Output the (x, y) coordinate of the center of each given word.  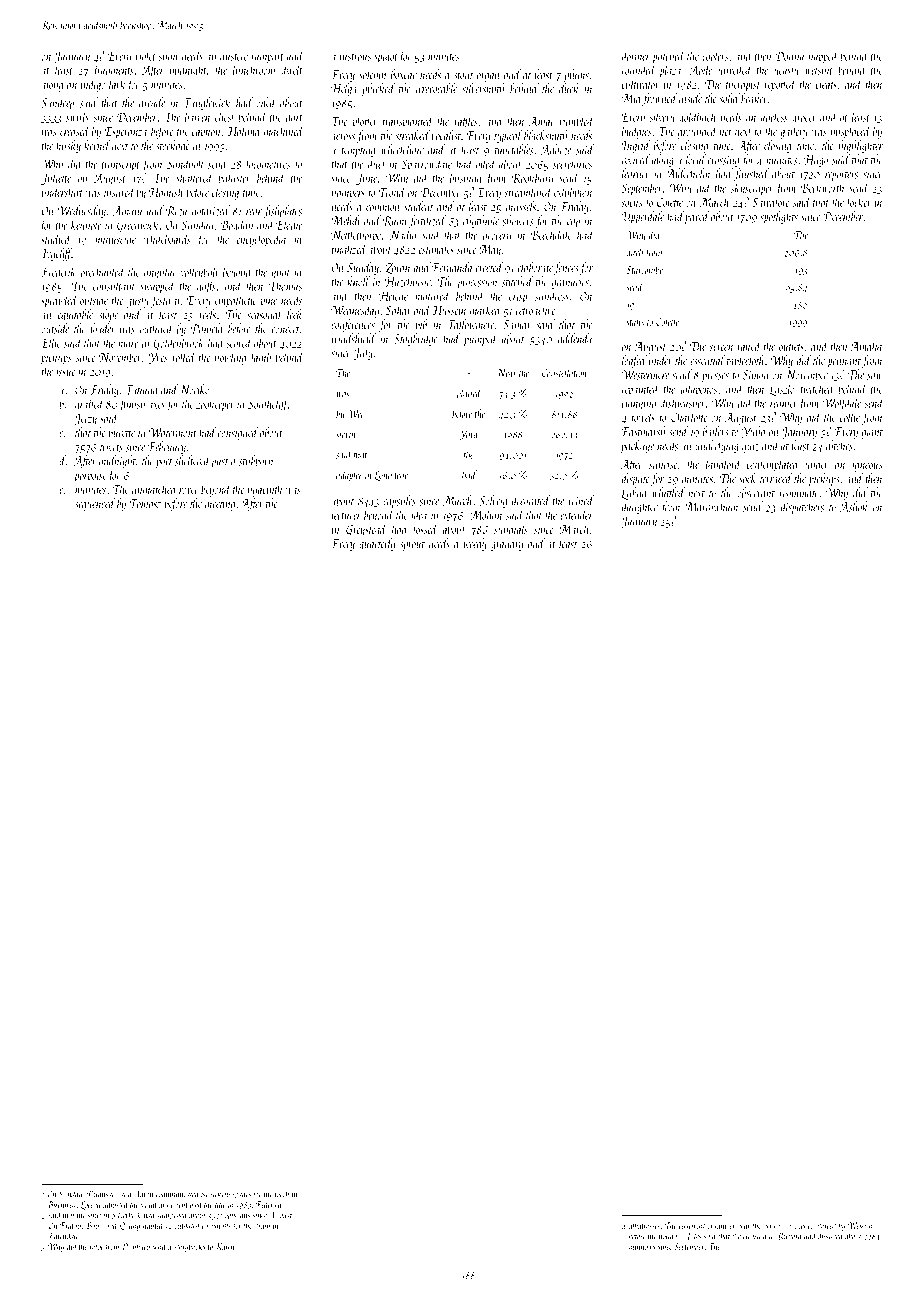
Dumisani (102, 1194)
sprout (412, 546)
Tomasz (145, 504)
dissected (831, 1236)
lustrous (355, 55)
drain (262, 1225)
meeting (220, 505)
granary (507, 546)
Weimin (860, 1225)
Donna (790, 56)
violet (145, 55)
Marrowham (711, 506)
